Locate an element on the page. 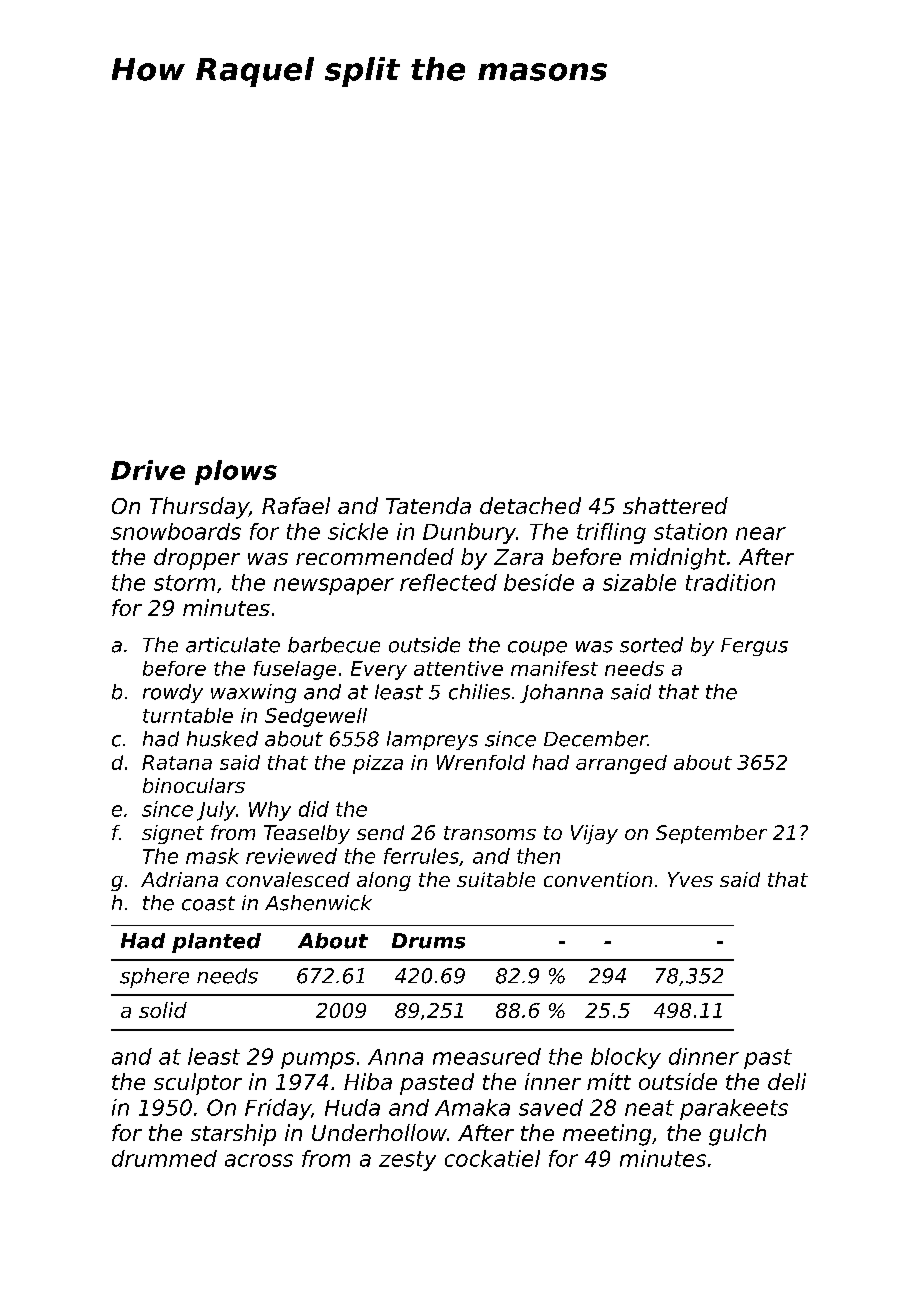  lampreys is located at coordinates (432, 740).
